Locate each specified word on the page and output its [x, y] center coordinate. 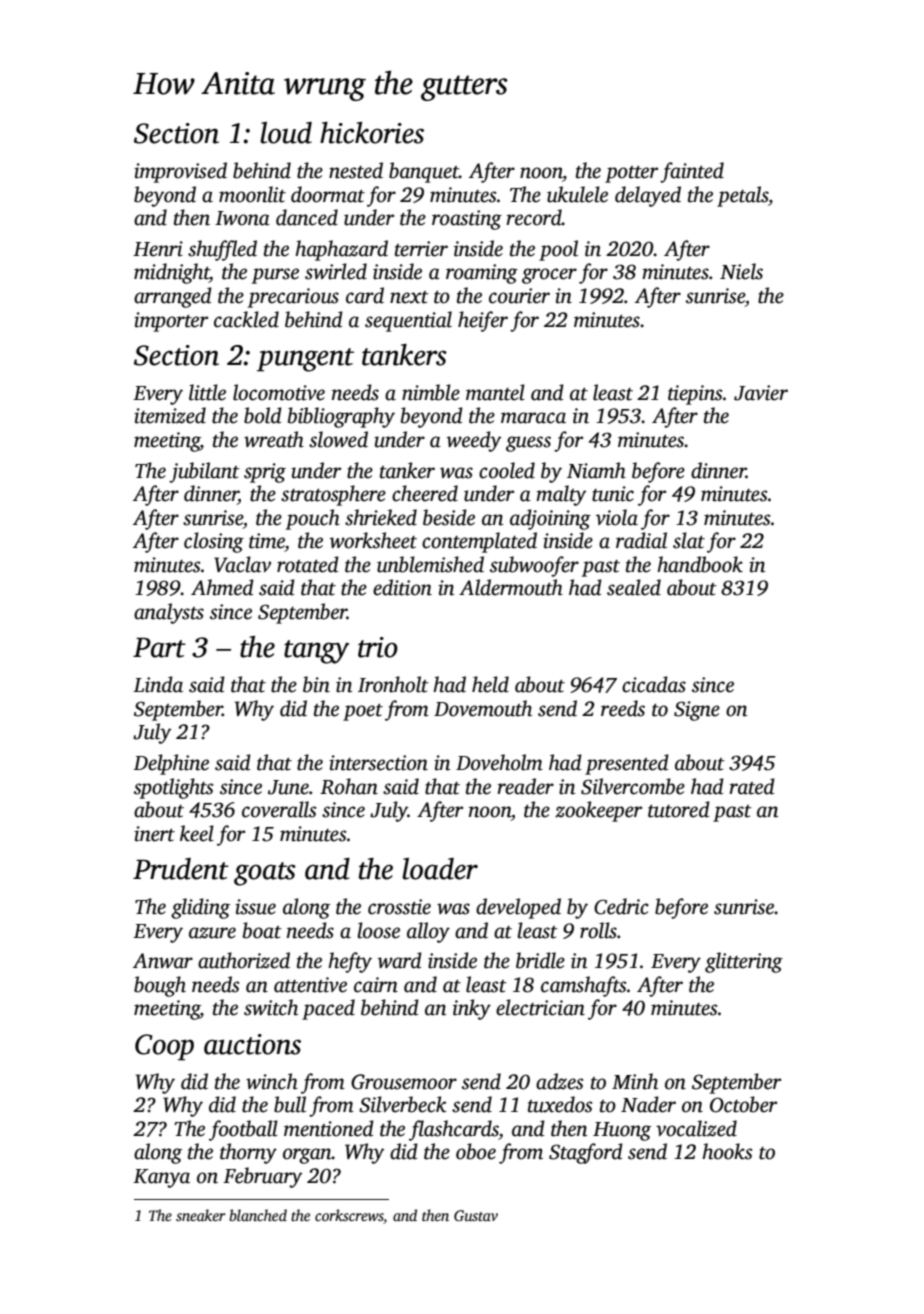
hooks [727, 1151]
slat [689, 540]
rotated [308, 564]
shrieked [381, 517]
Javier [761, 393]
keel [197, 833]
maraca [533, 418]
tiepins [695, 395]
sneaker [201, 1215]
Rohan [349, 786]
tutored [679, 809]
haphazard [341, 250]
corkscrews [349, 1215]
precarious [293, 298]
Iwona [242, 218]
